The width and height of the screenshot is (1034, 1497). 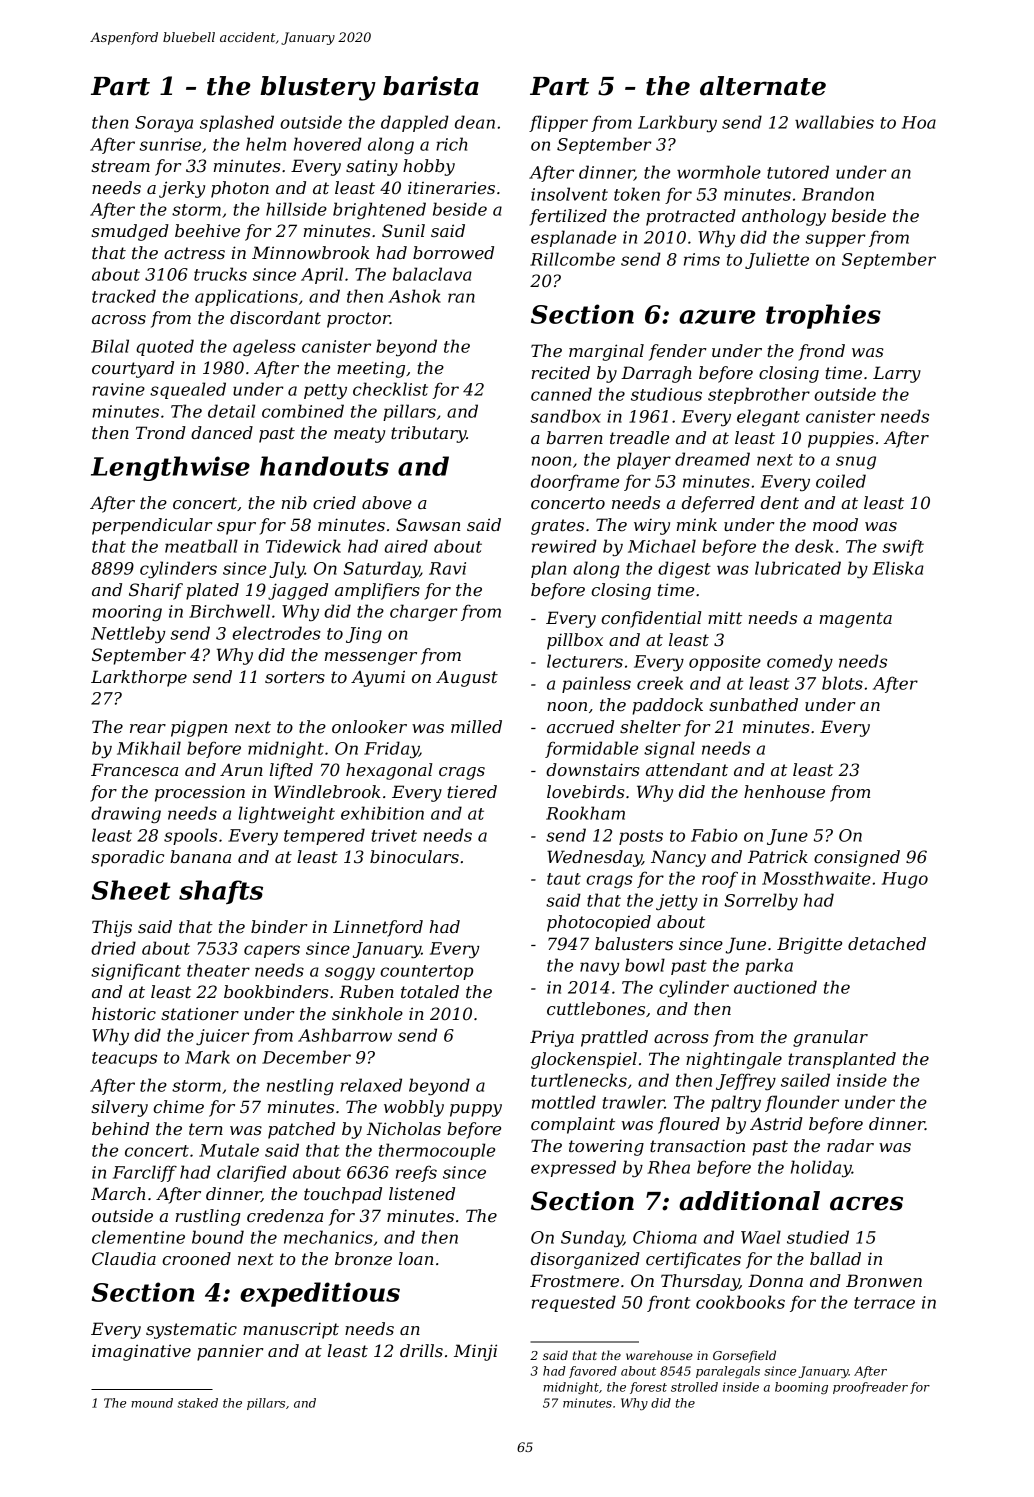 I want to click on swift, so click(x=903, y=547).
